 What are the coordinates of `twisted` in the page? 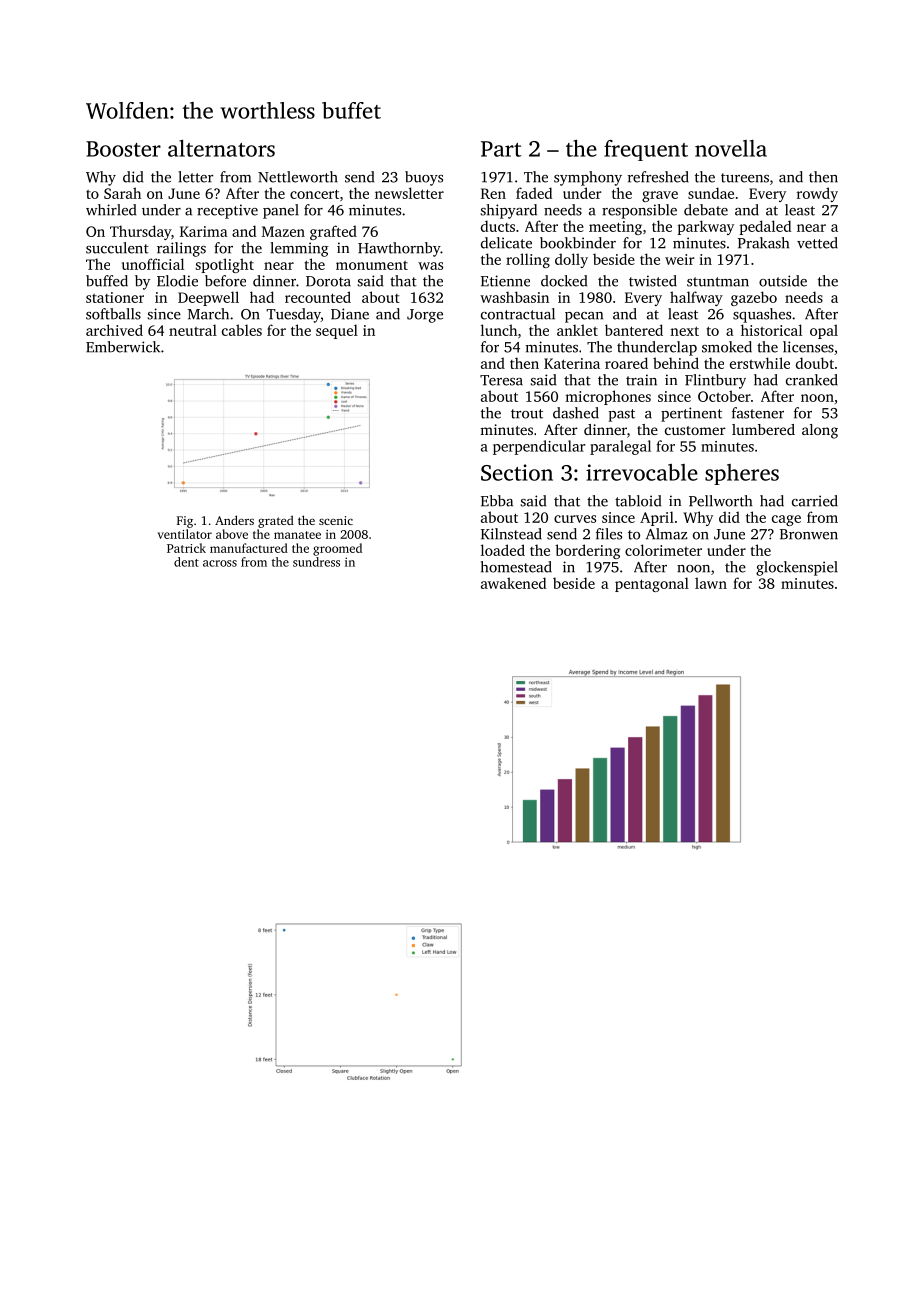 It's located at (653, 281).
